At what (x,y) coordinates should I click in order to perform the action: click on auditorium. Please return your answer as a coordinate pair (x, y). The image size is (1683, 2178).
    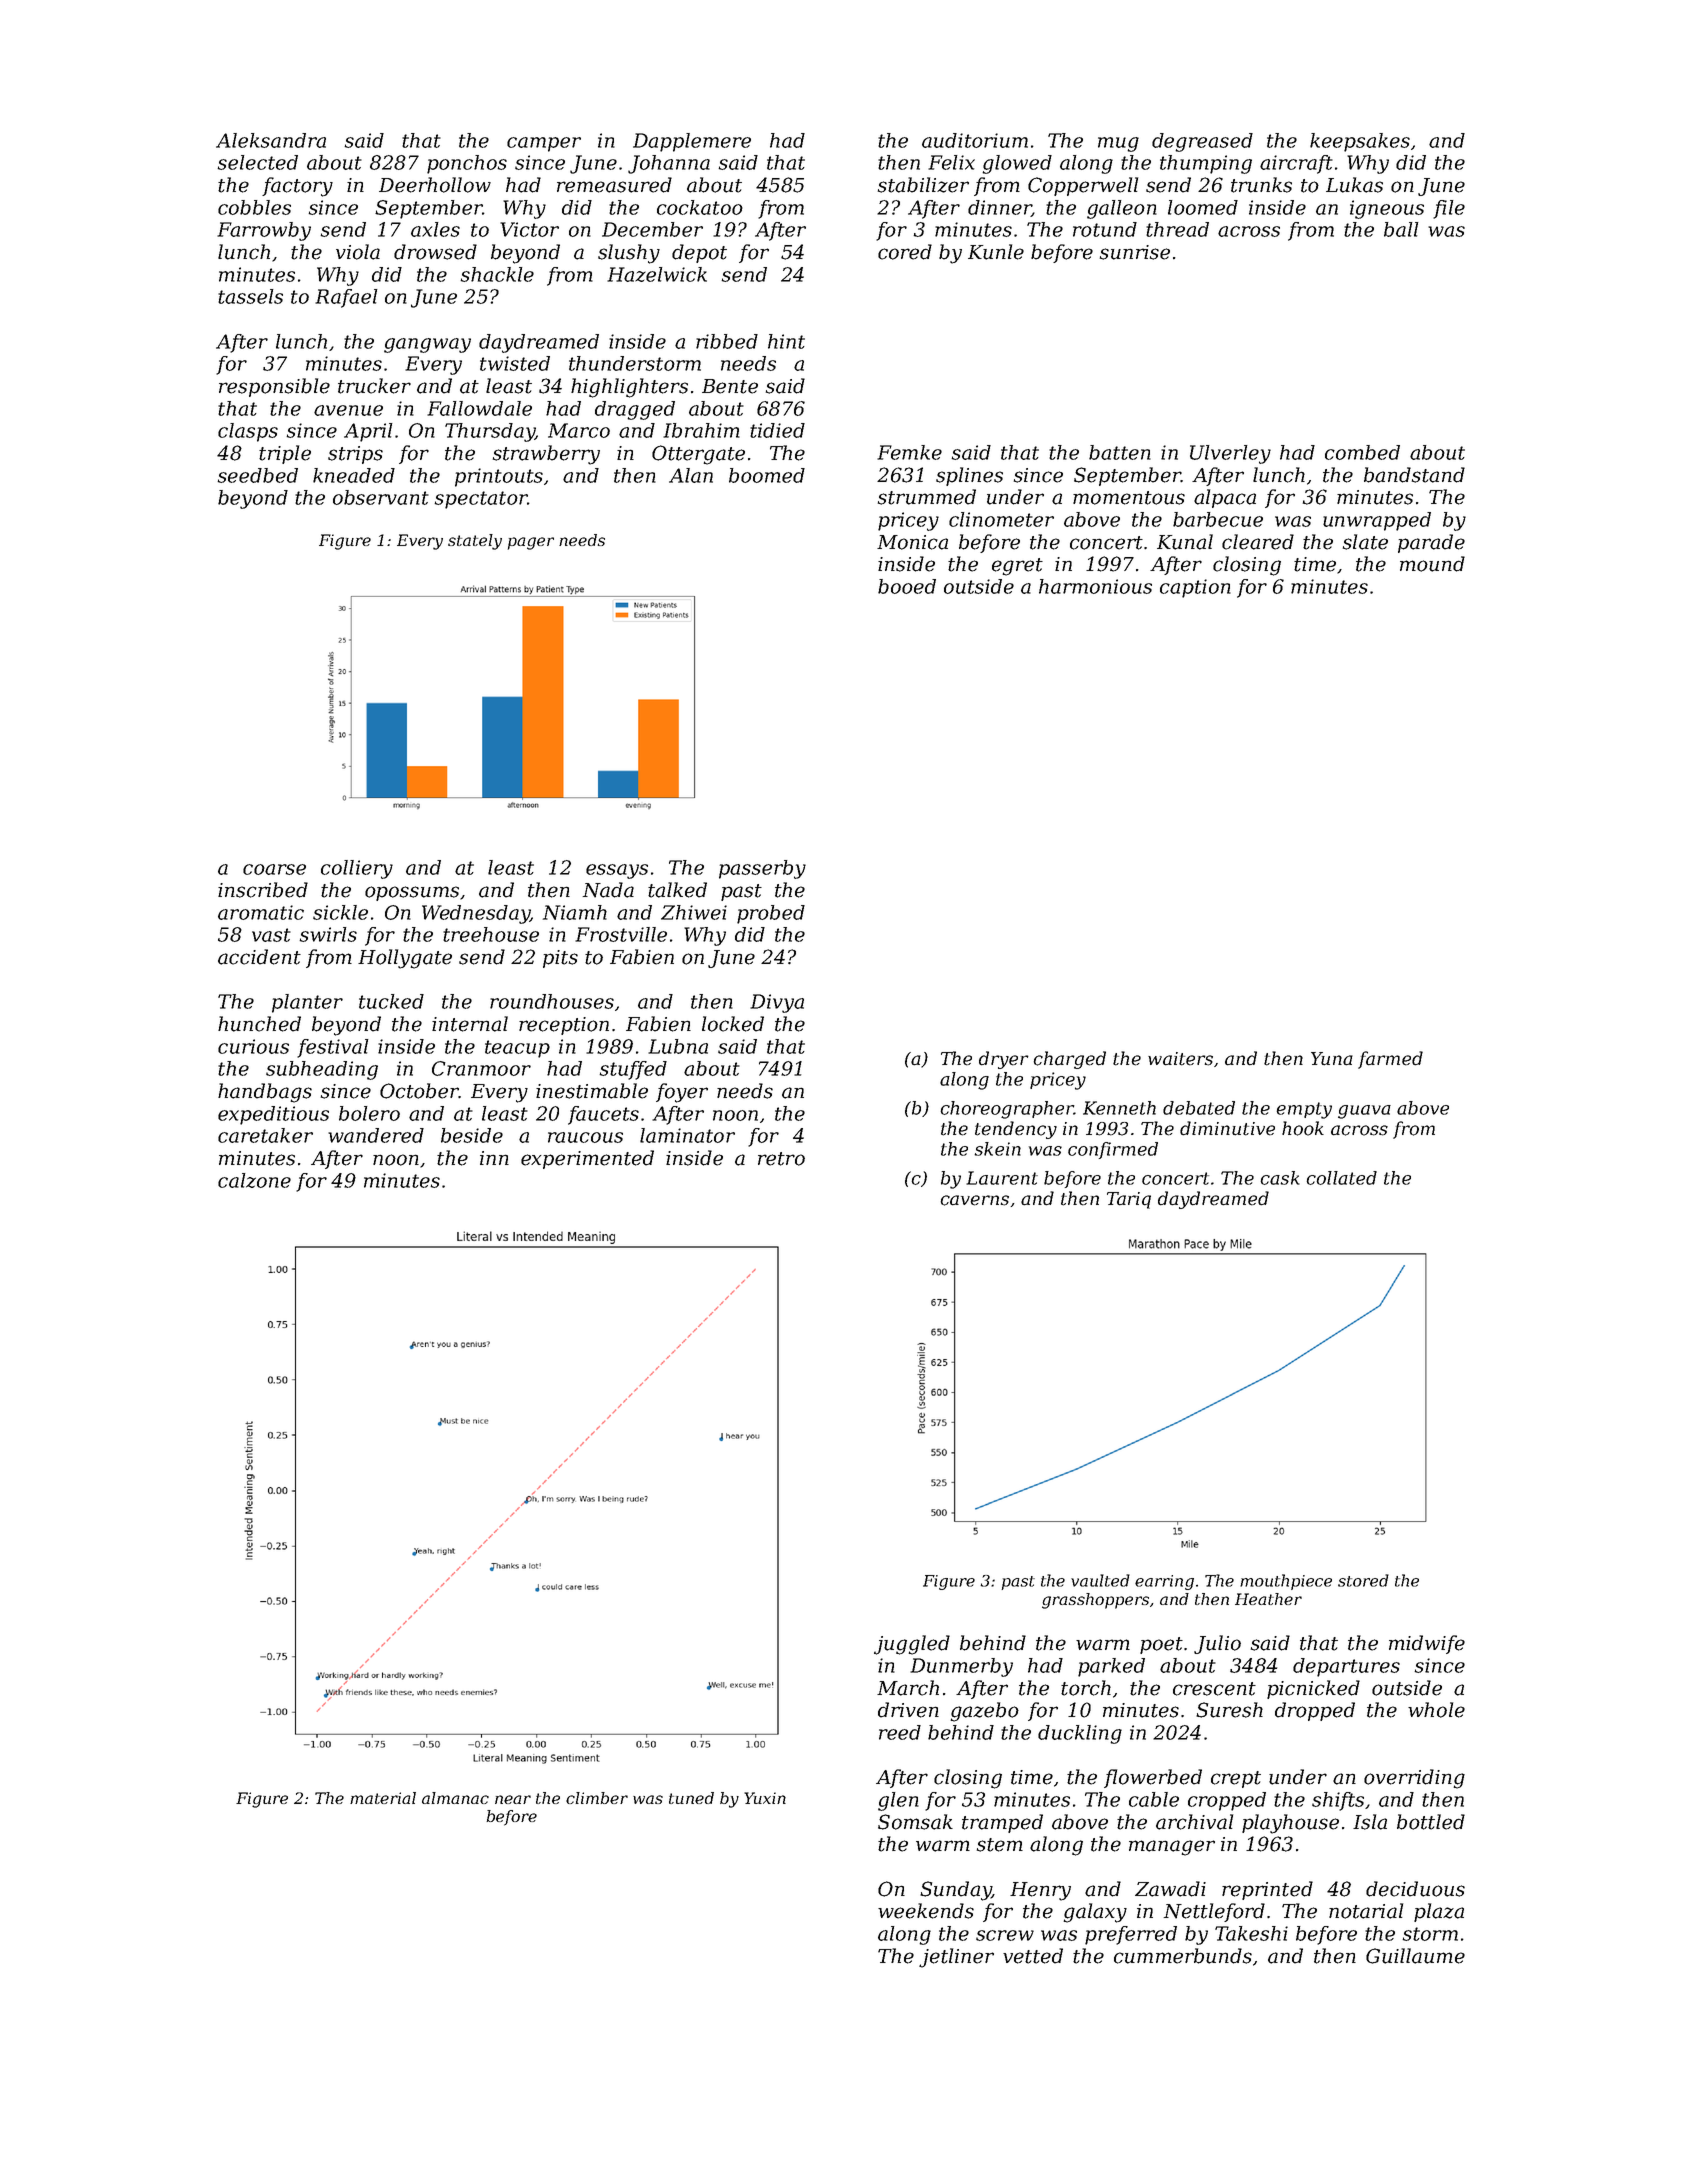
    Looking at the image, I should click on (975, 140).
